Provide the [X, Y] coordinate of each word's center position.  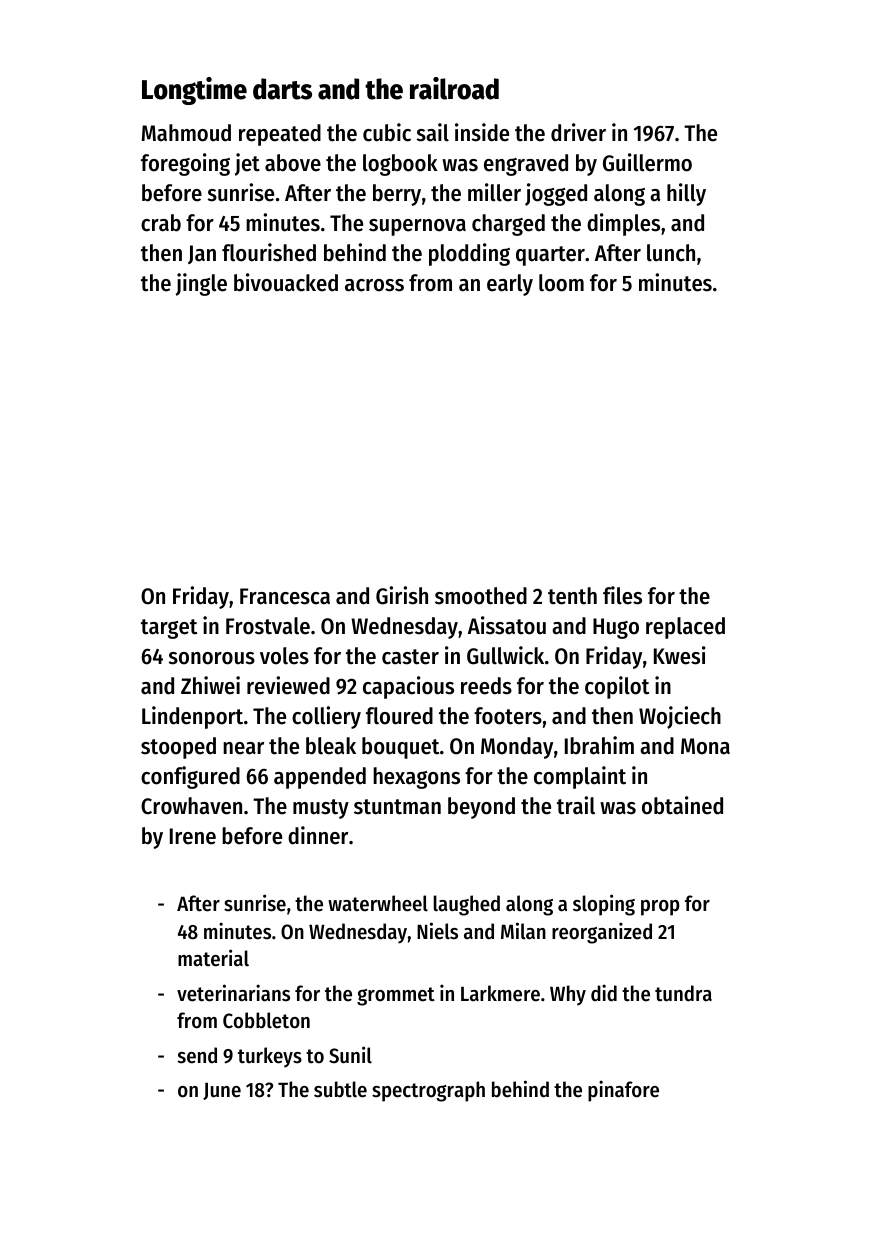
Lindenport [192, 717]
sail [433, 132]
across [374, 285]
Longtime [194, 91]
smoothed [481, 596]
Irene [193, 836]
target [169, 629]
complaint [580, 777]
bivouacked [286, 282]
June [222, 1091]
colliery [326, 717]
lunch [671, 253]
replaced [685, 628]
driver [578, 132]
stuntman [397, 807]
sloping [604, 905]
